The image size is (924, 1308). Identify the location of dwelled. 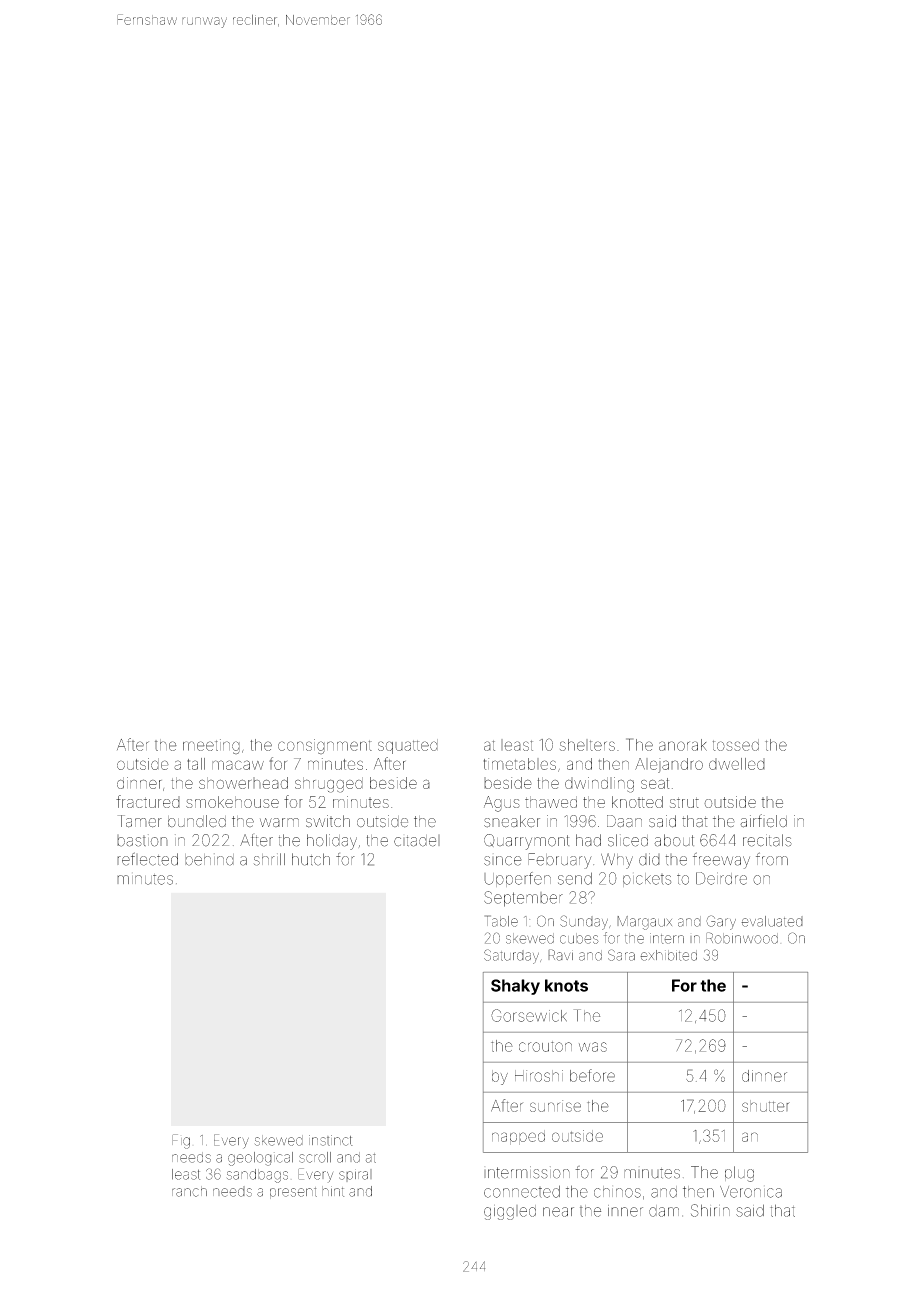
(737, 764).
